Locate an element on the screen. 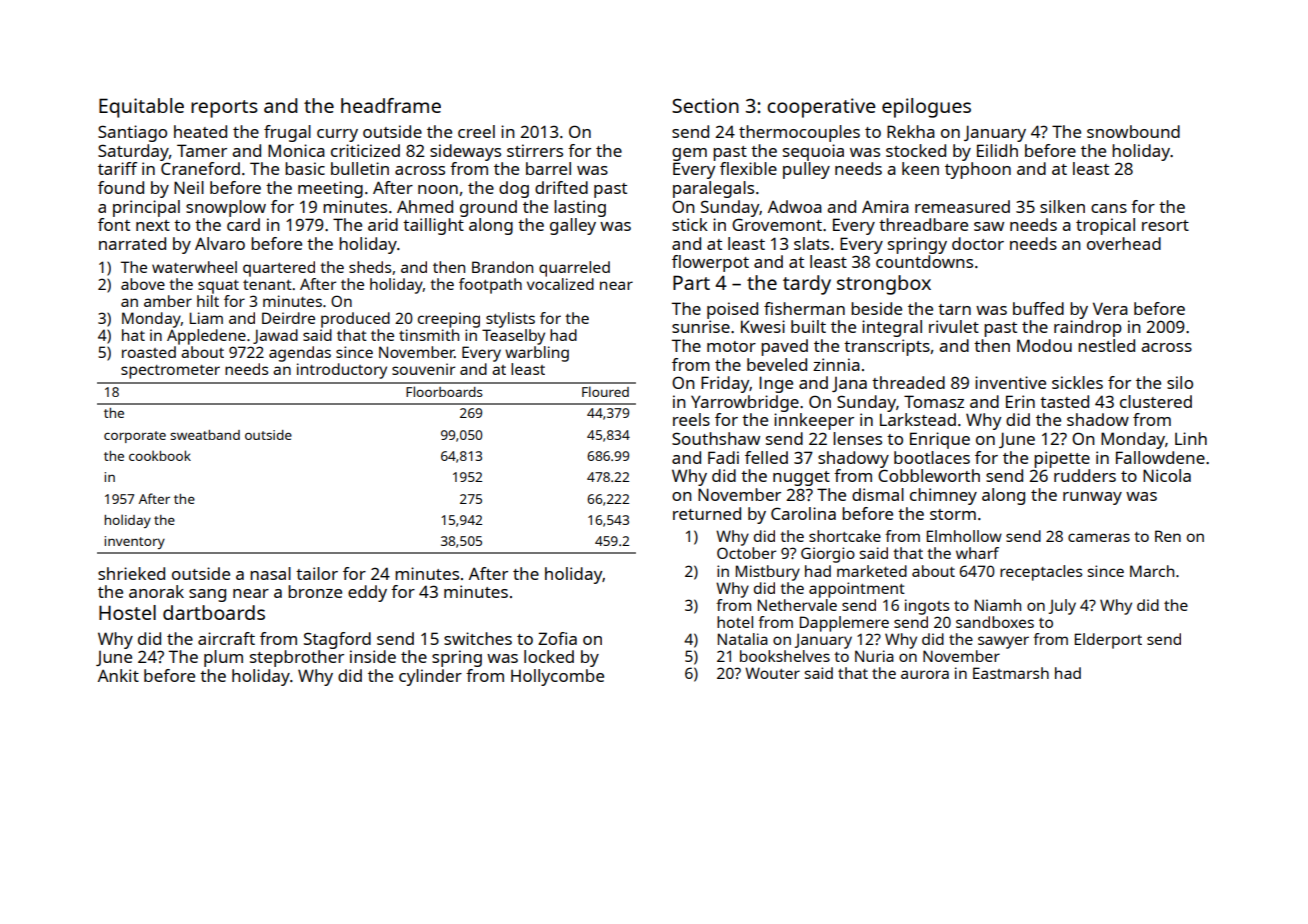 This screenshot has height=924, width=1308. hilt is located at coordinates (208, 301).
